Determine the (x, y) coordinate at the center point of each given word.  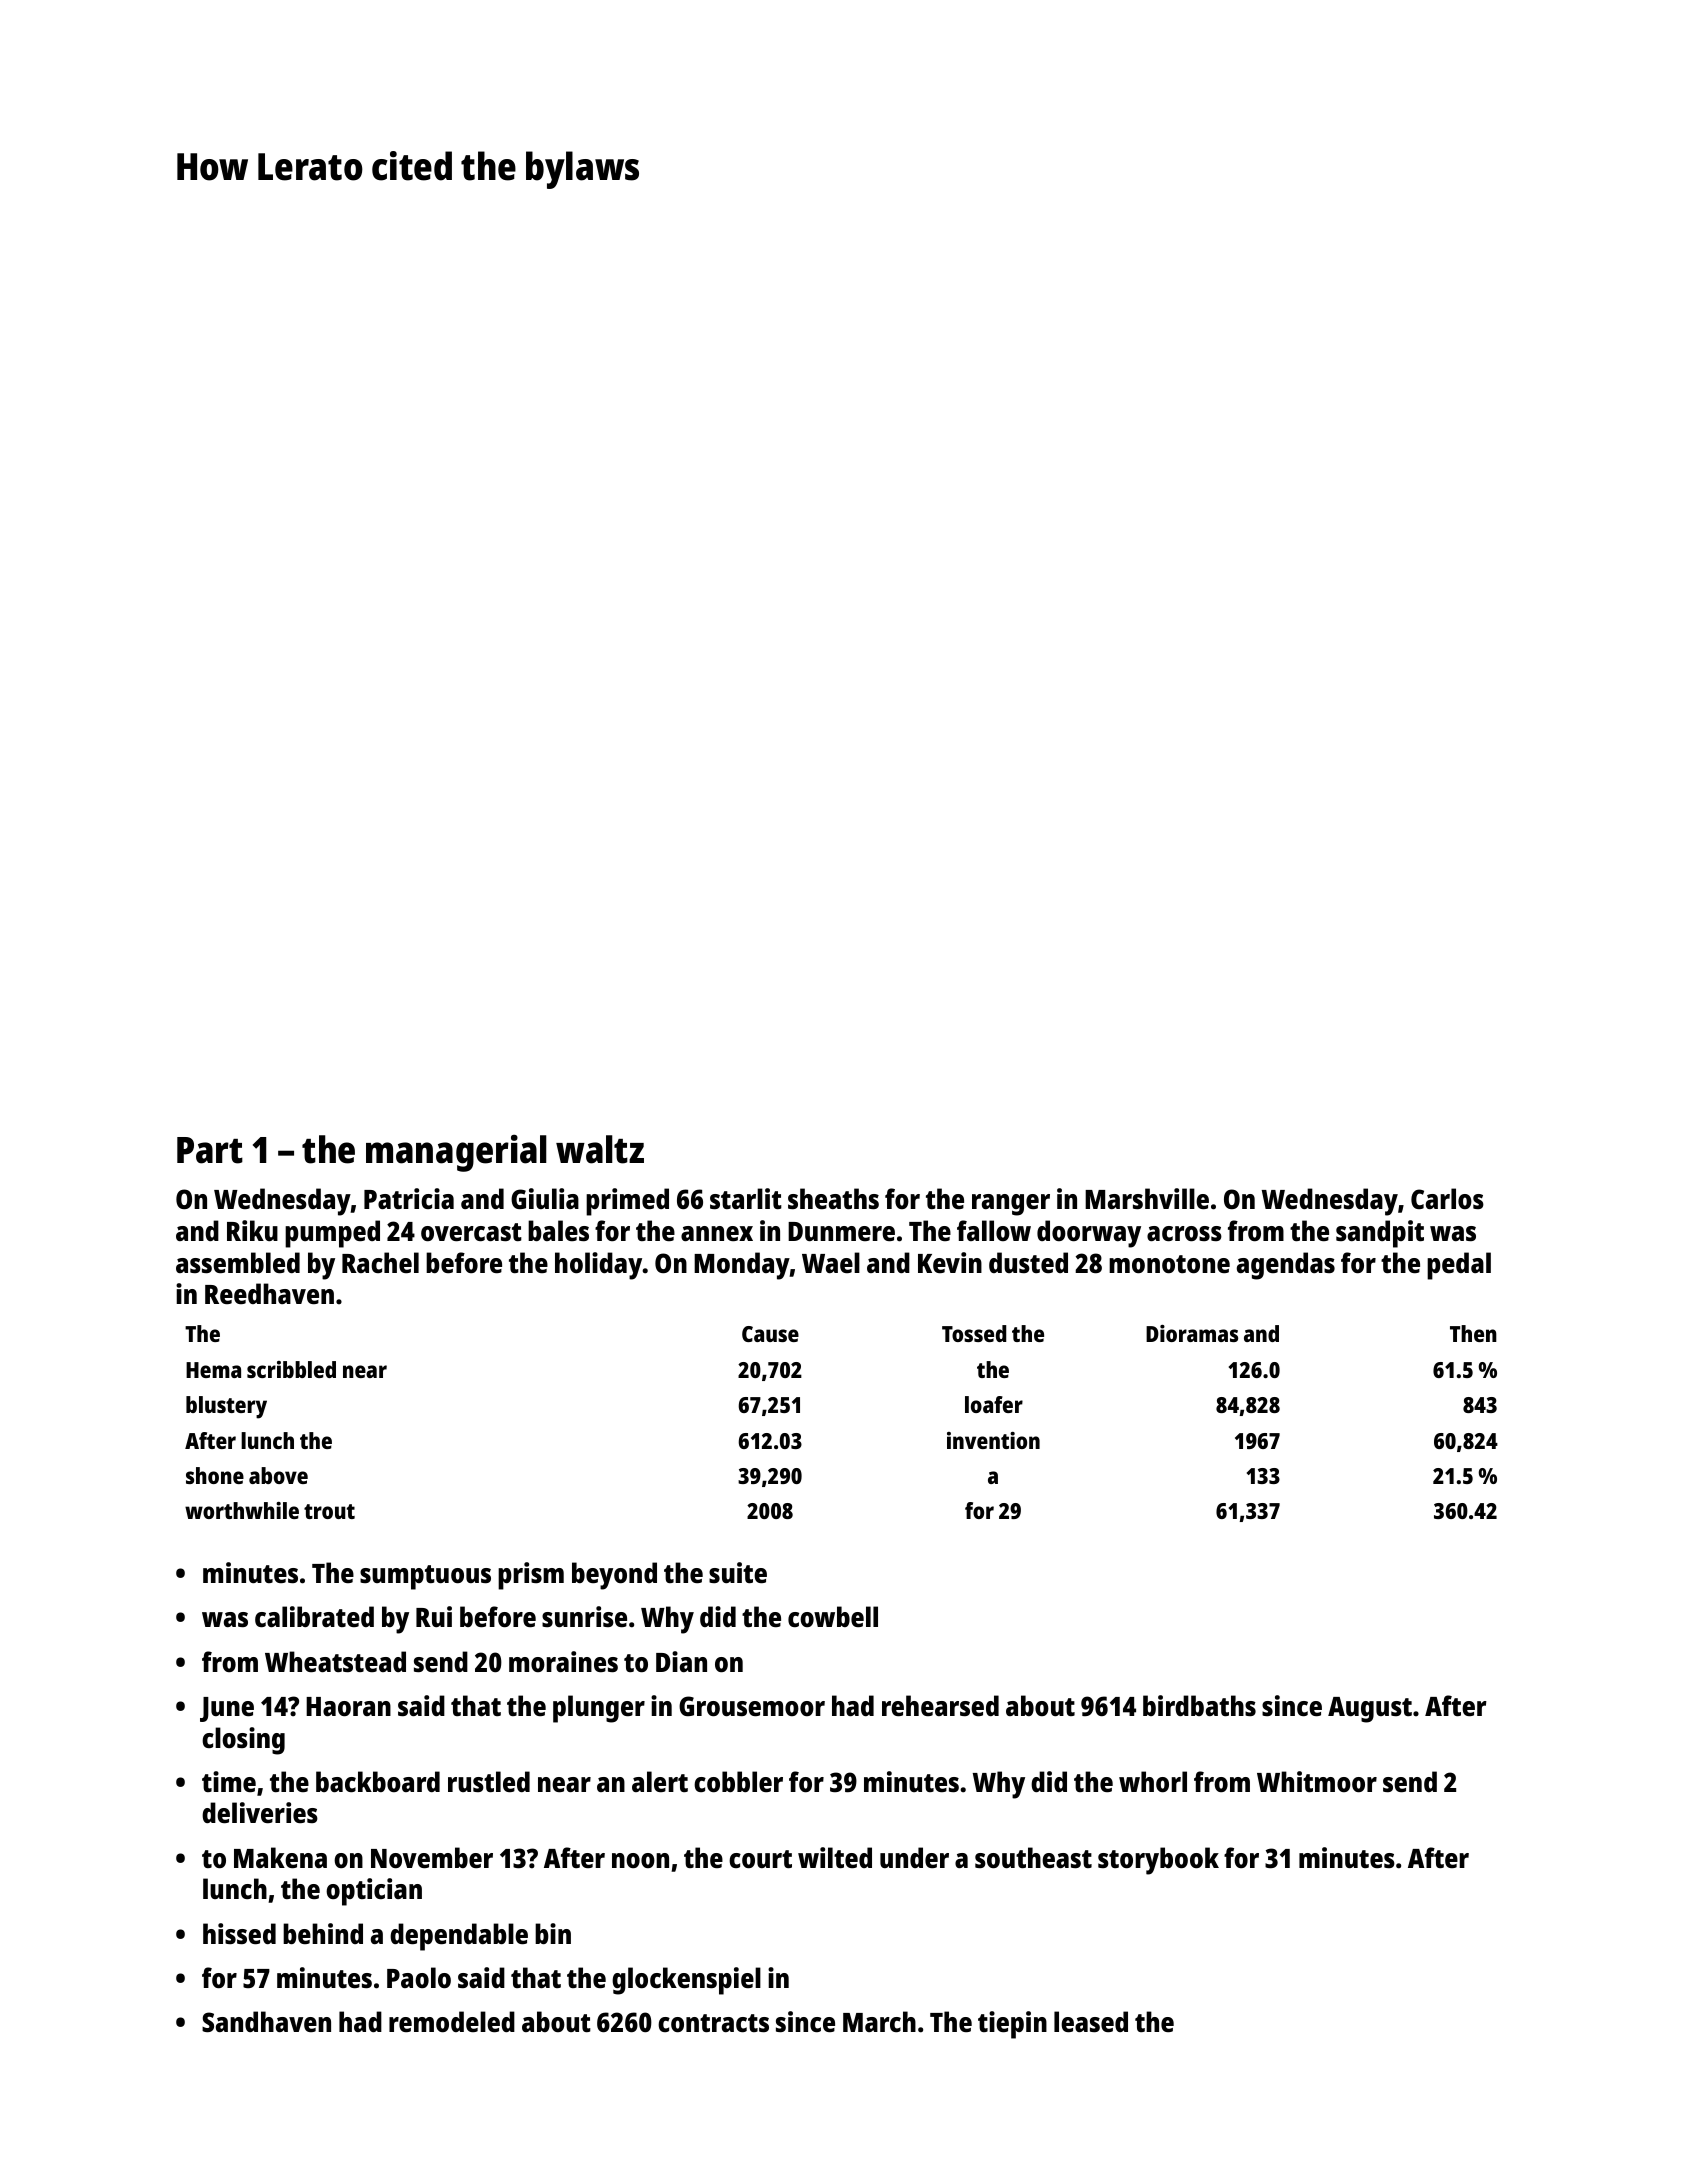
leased (1091, 2022)
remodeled (452, 2022)
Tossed (974, 1333)
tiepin (1012, 2025)
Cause (770, 1334)
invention (993, 1440)
